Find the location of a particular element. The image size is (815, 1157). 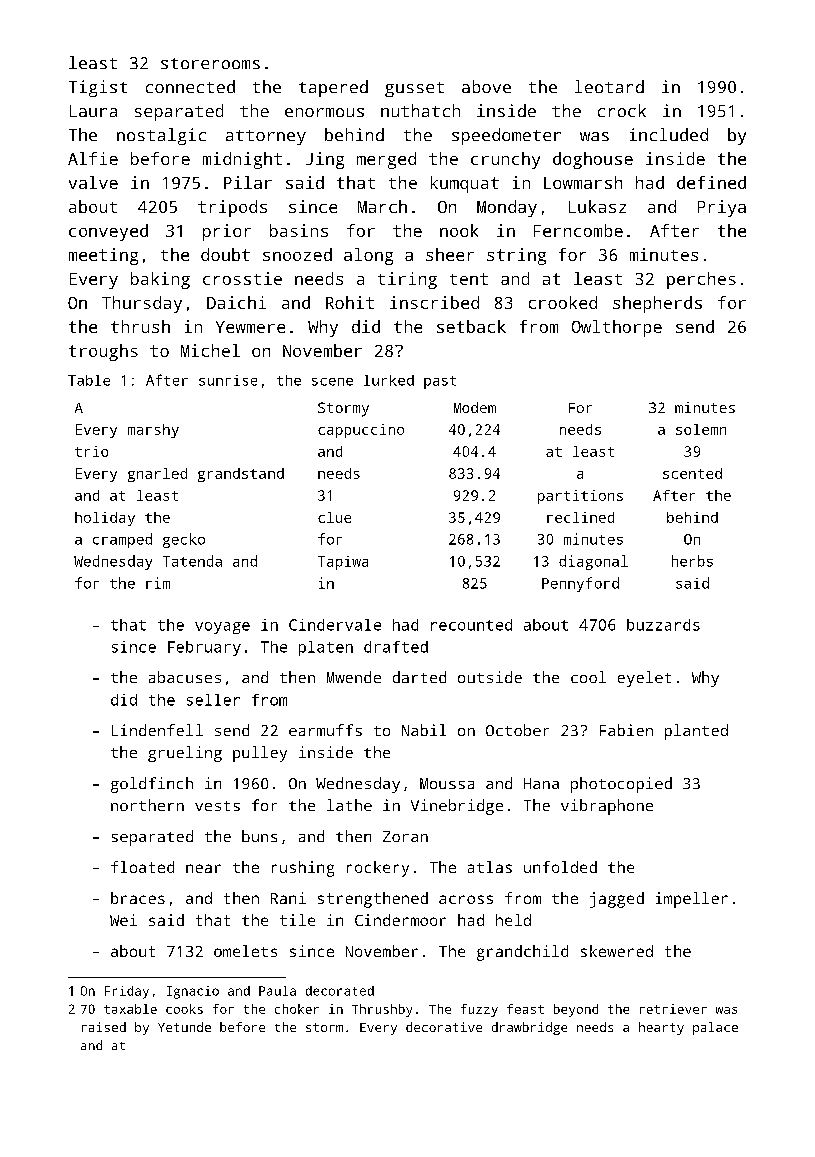

fuzzy is located at coordinates (479, 1010).
